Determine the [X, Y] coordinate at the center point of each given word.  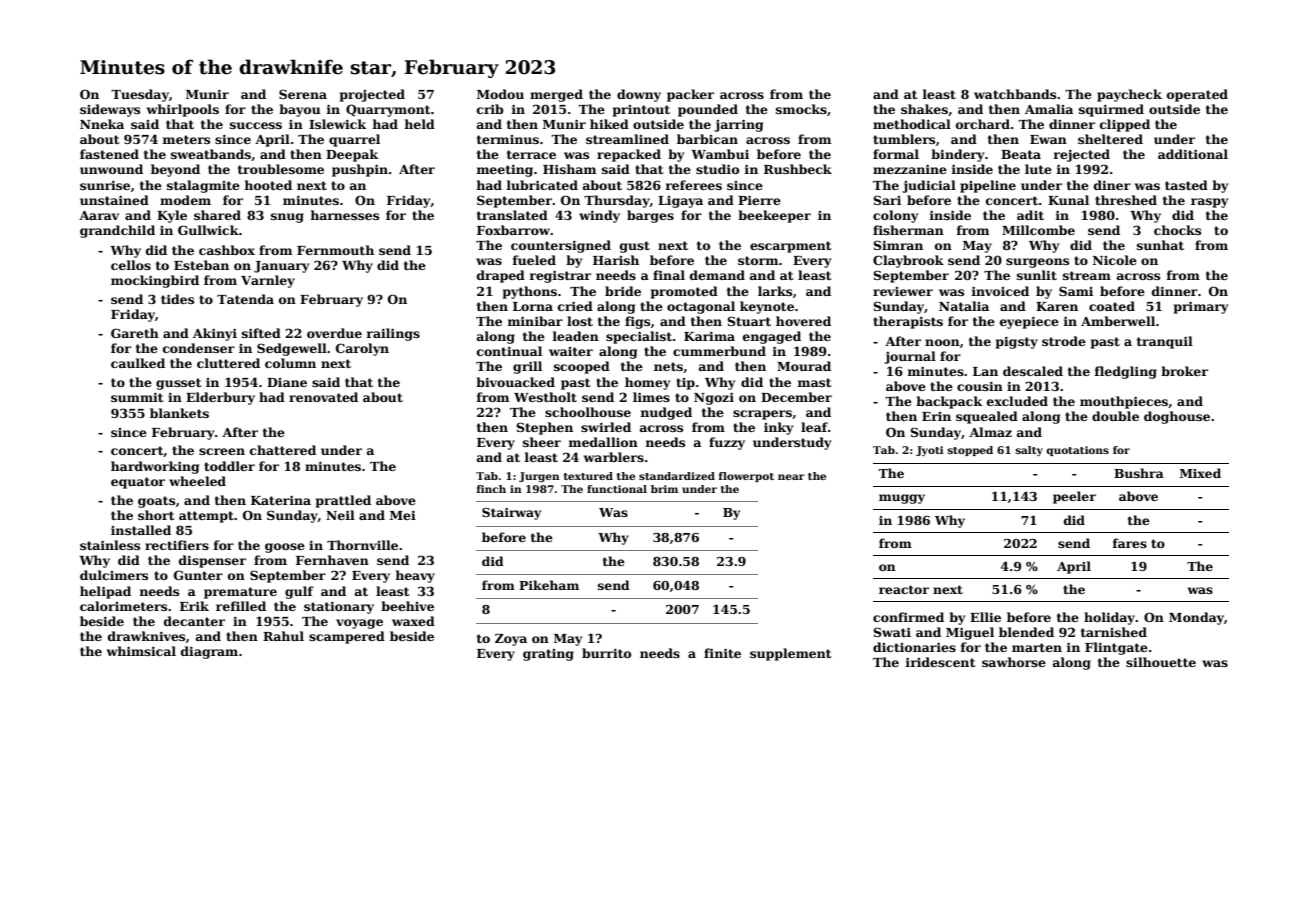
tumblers [904, 139]
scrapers [762, 415]
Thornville [362, 545]
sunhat [1160, 245]
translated [512, 215]
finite [722, 653]
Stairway [511, 514]
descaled [1033, 371]
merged [556, 95]
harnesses [344, 215]
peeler [1074, 497]
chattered [283, 450]
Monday [1196, 618]
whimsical [141, 651]
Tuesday [140, 95]
